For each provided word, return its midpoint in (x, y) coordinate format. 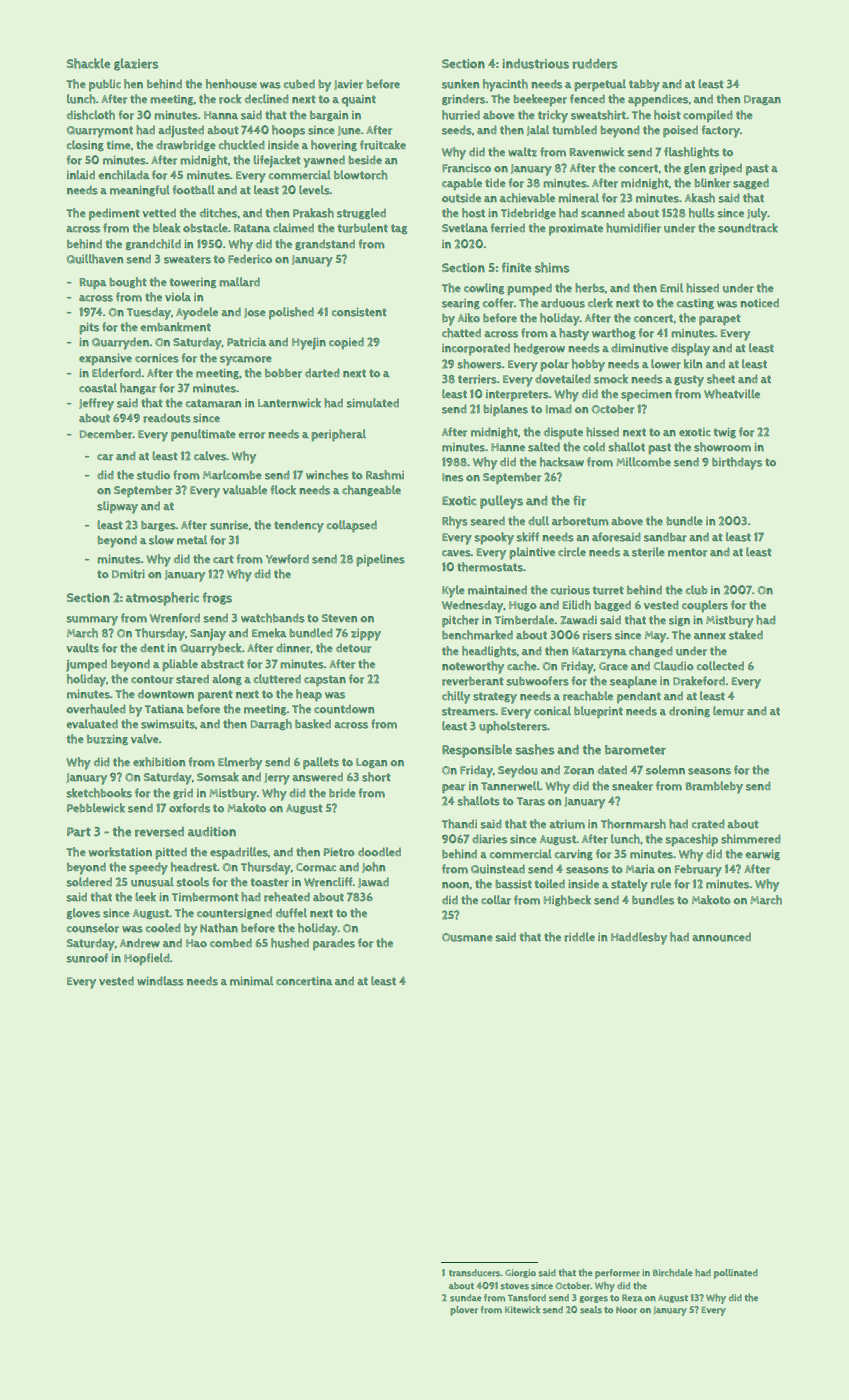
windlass (160, 981)
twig (725, 432)
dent (152, 647)
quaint (359, 101)
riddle (579, 937)
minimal (251, 981)
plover (464, 1311)
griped (725, 169)
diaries (489, 839)
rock (230, 99)
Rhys (455, 522)
